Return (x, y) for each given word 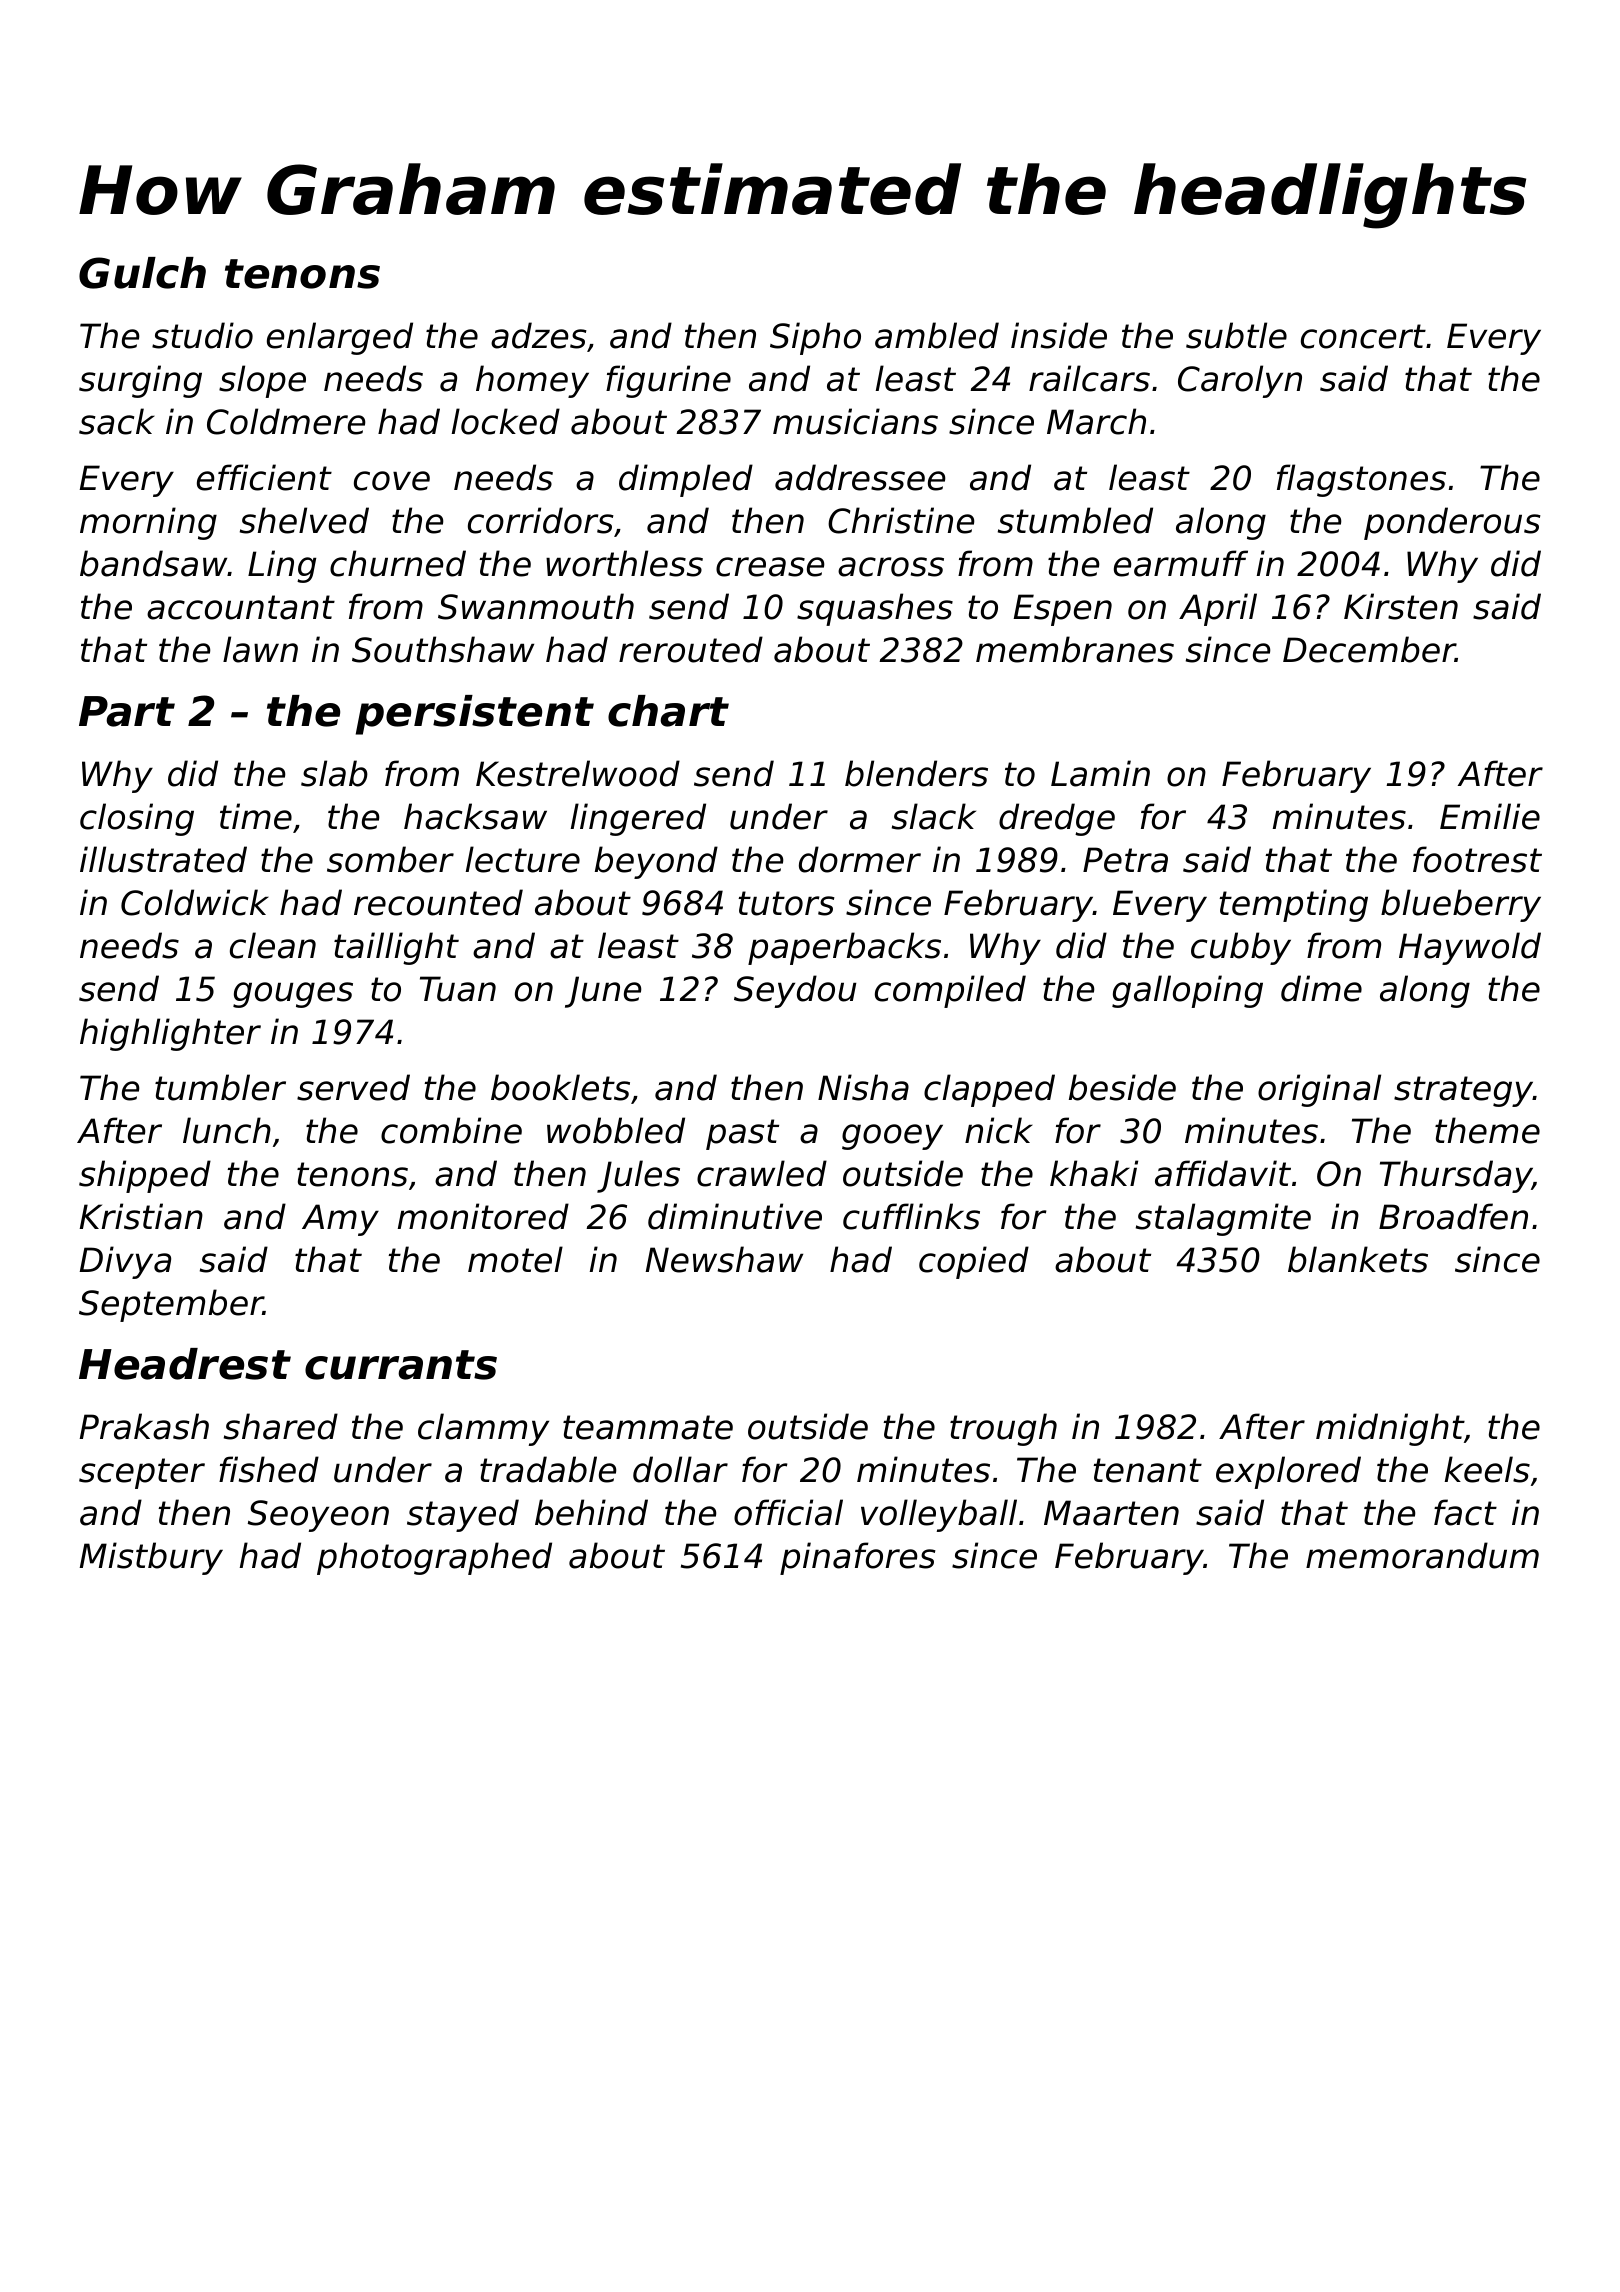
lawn (260, 649)
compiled (950, 991)
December (1369, 649)
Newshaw (724, 1259)
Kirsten (1401, 606)
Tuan (458, 989)
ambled (937, 335)
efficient (264, 477)
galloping (1187, 991)
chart (668, 711)
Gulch (142, 273)
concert (1363, 336)
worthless (624, 563)
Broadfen (1453, 1216)
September (171, 1305)
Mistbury (151, 1558)
